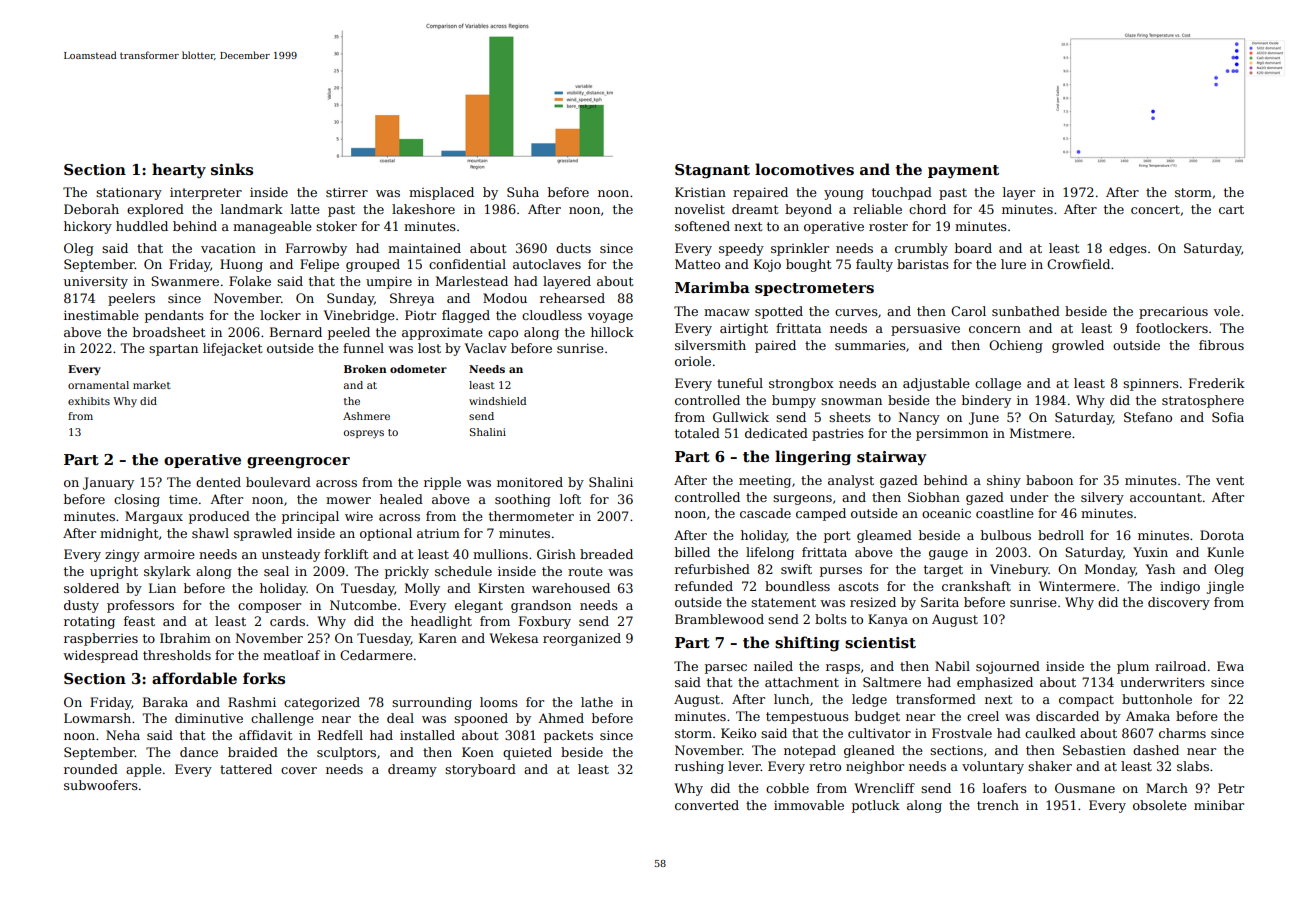 The image size is (1308, 924). Describe the element at coordinates (963, 171) in the page. I see `payment` at that location.
